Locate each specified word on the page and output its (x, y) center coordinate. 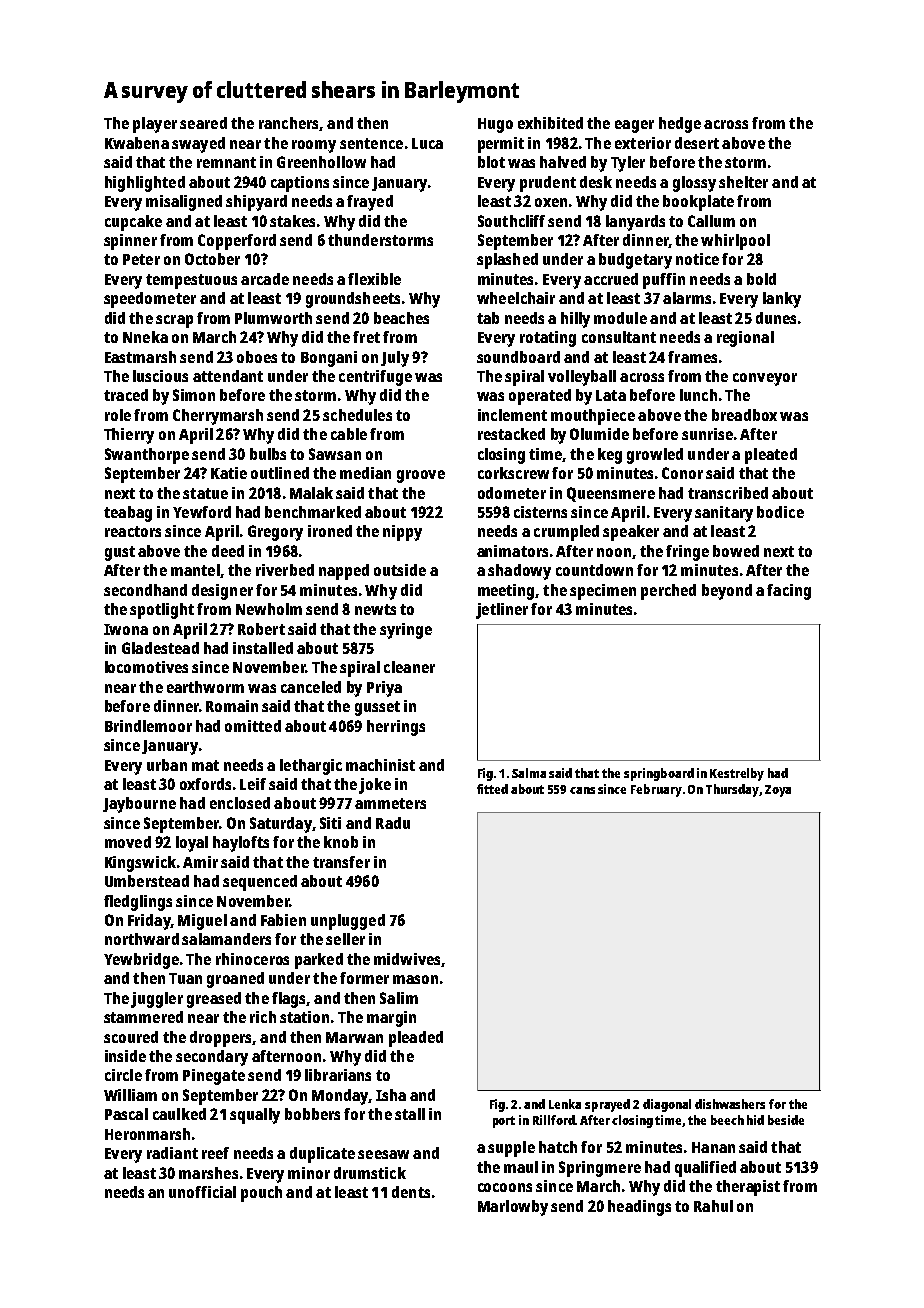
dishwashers (730, 1104)
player (155, 125)
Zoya (778, 791)
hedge (680, 125)
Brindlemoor (148, 726)
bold (761, 279)
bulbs (268, 454)
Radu (393, 823)
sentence (371, 143)
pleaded (416, 1039)
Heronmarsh (147, 1134)
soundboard (518, 357)
